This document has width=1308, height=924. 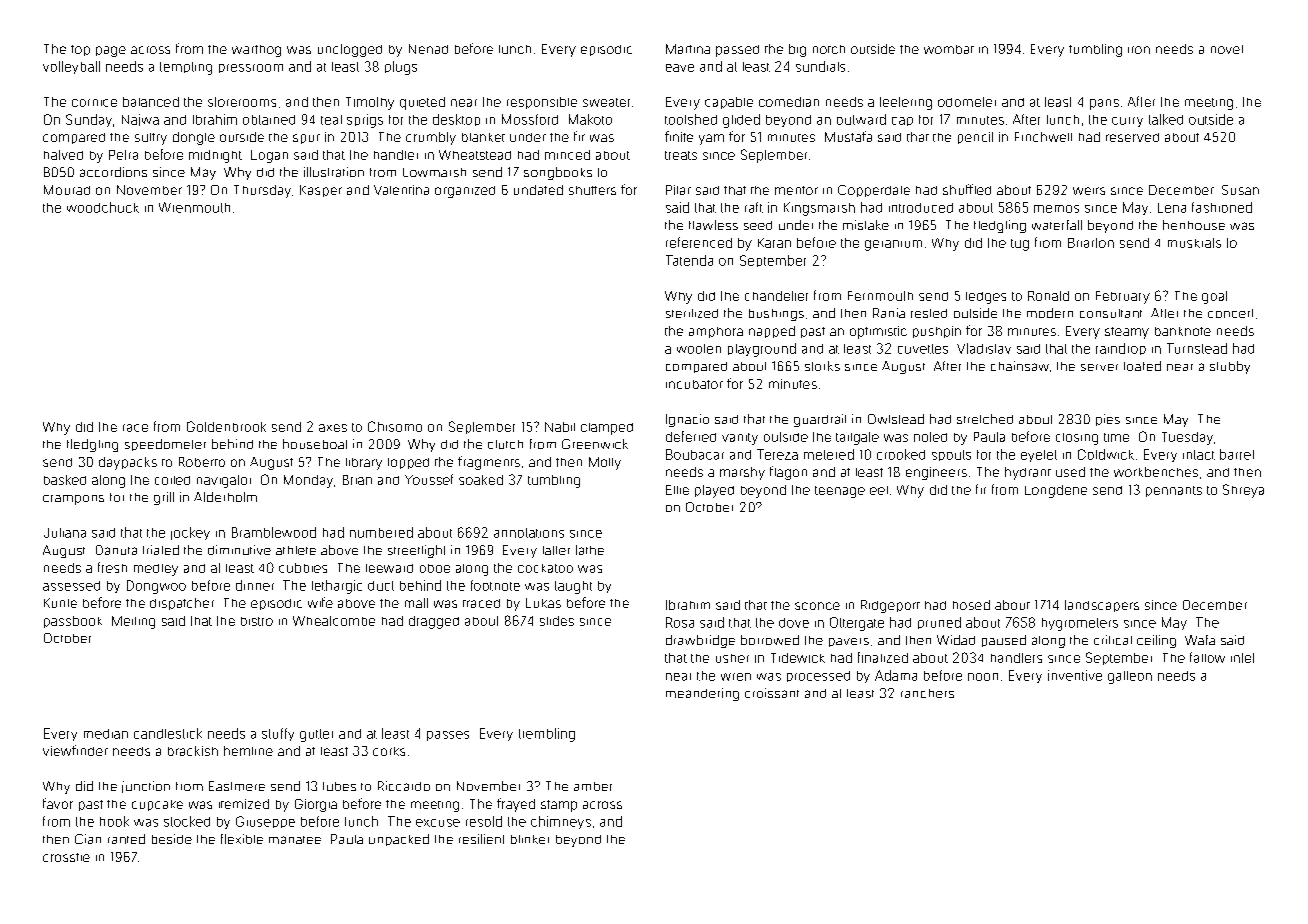 What do you see at coordinates (538, 190) in the document?
I see `undated` at bounding box center [538, 190].
